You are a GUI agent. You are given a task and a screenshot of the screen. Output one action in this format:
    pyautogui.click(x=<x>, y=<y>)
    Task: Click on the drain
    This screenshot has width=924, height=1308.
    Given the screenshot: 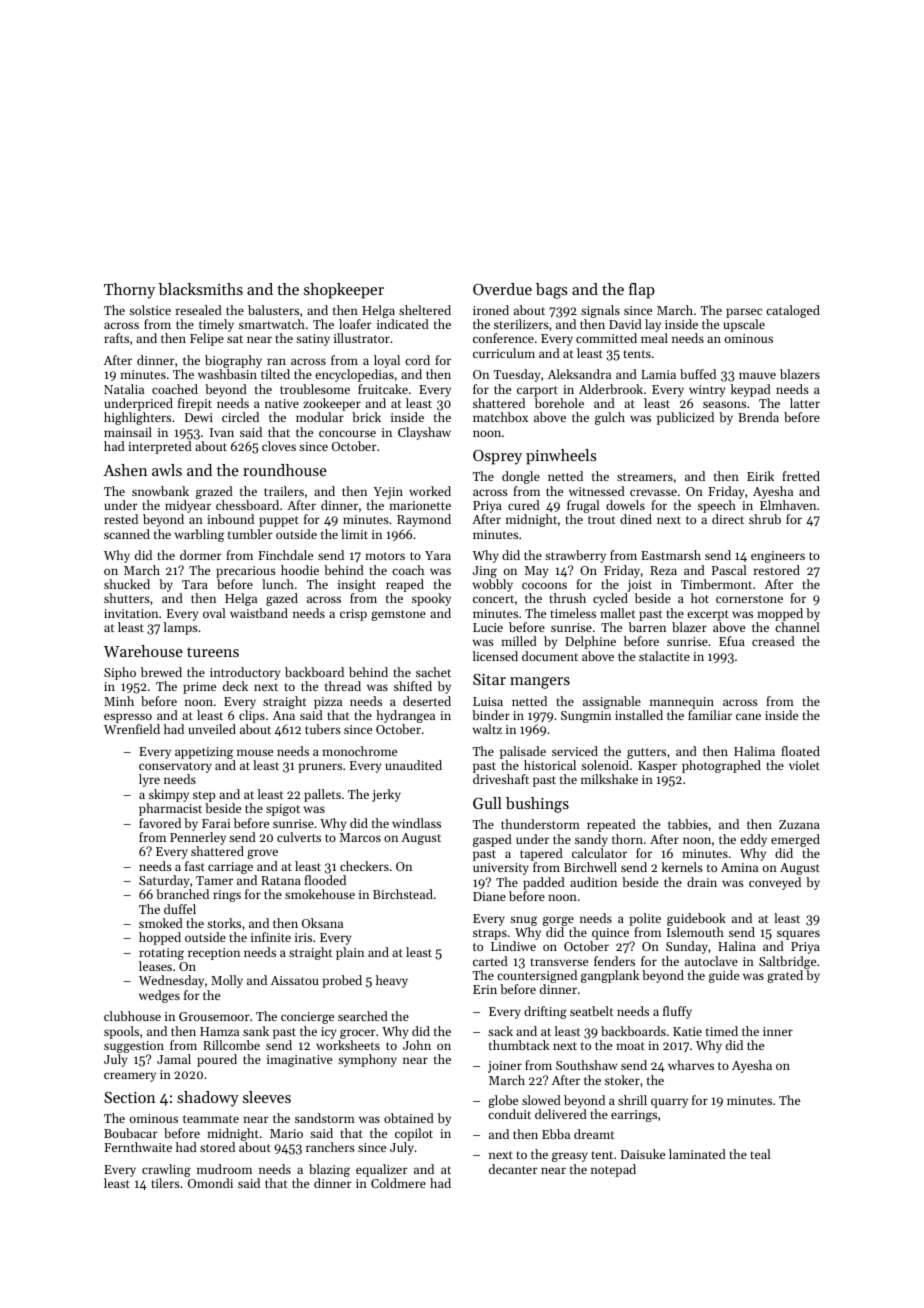 What is the action you would take?
    pyautogui.click(x=702, y=882)
